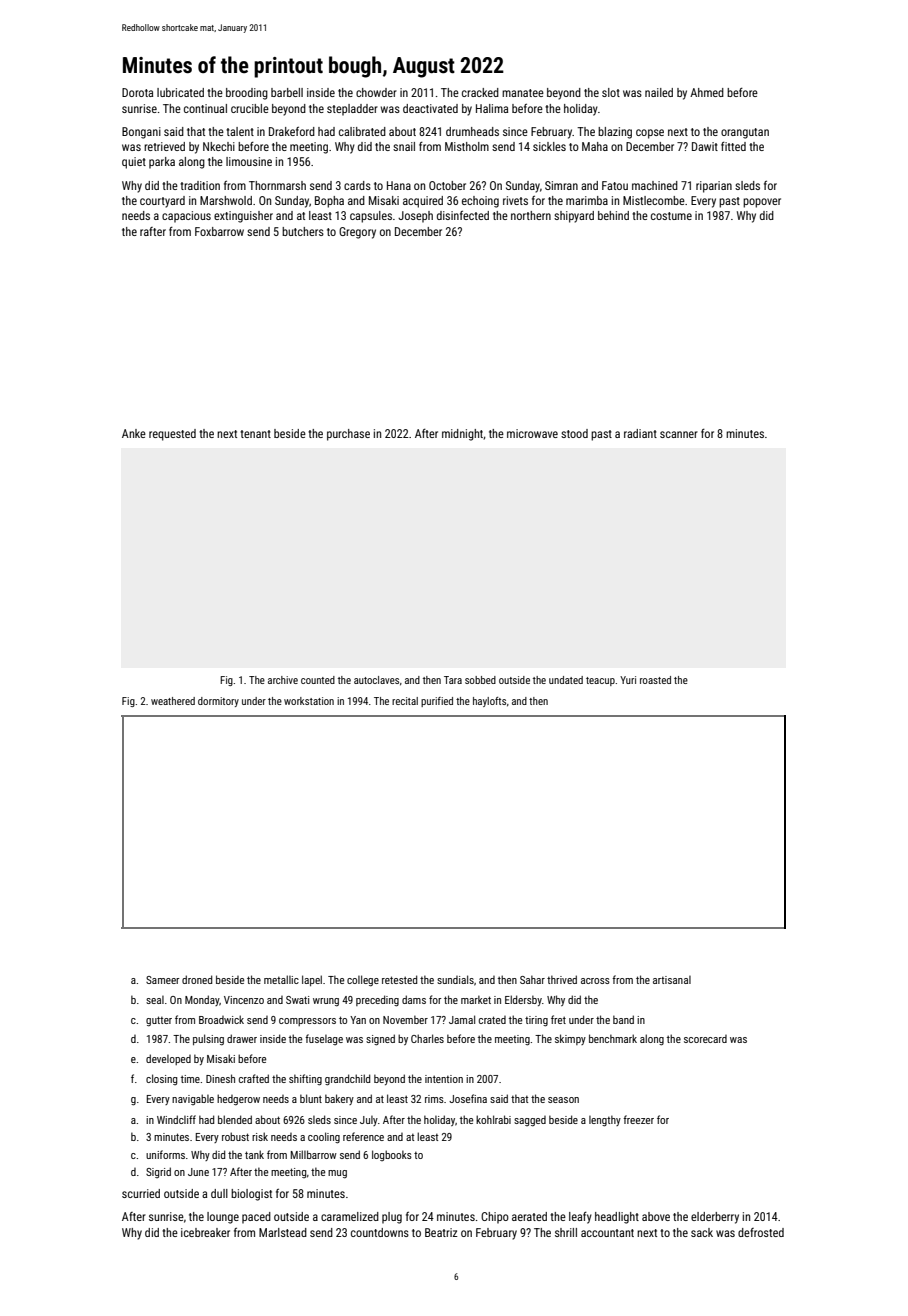  Describe the element at coordinates (672, 980) in the page. I see `artisanal` at that location.
